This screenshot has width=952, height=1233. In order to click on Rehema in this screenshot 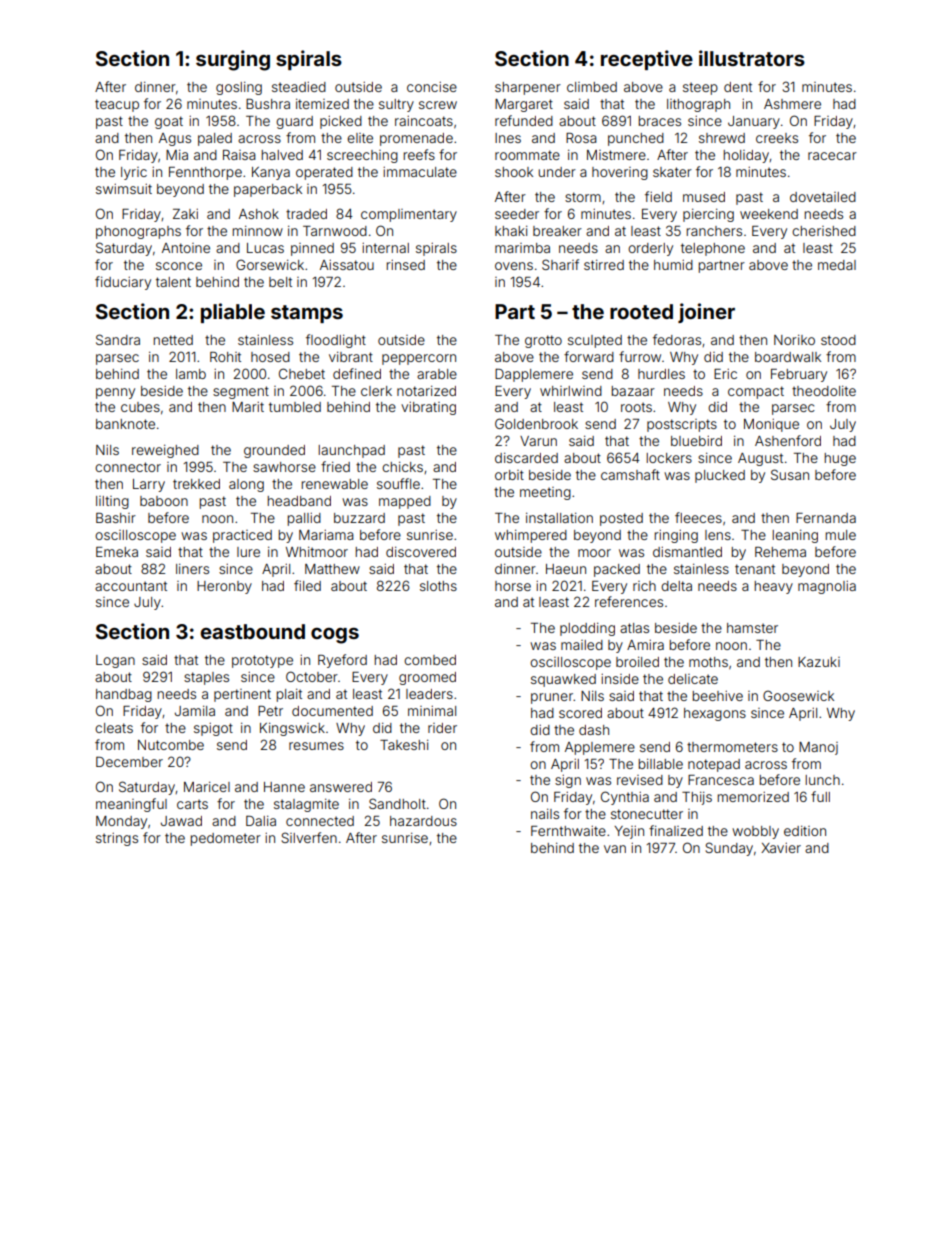, I will do `click(780, 552)`.
